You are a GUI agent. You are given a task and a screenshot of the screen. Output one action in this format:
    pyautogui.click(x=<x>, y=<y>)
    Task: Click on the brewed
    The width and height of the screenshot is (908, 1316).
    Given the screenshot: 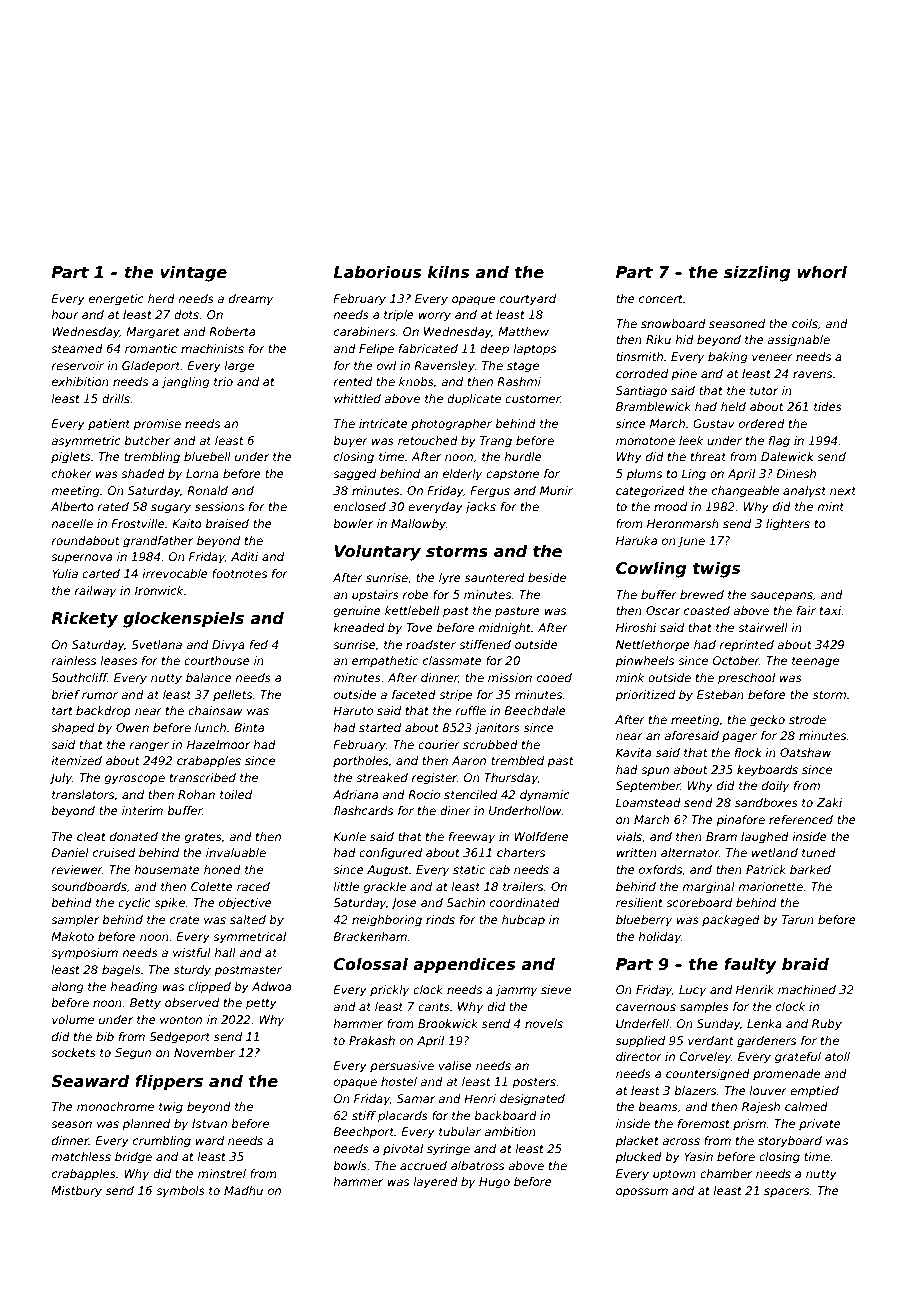 What is the action you would take?
    pyautogui.click(x=702, y=594)
